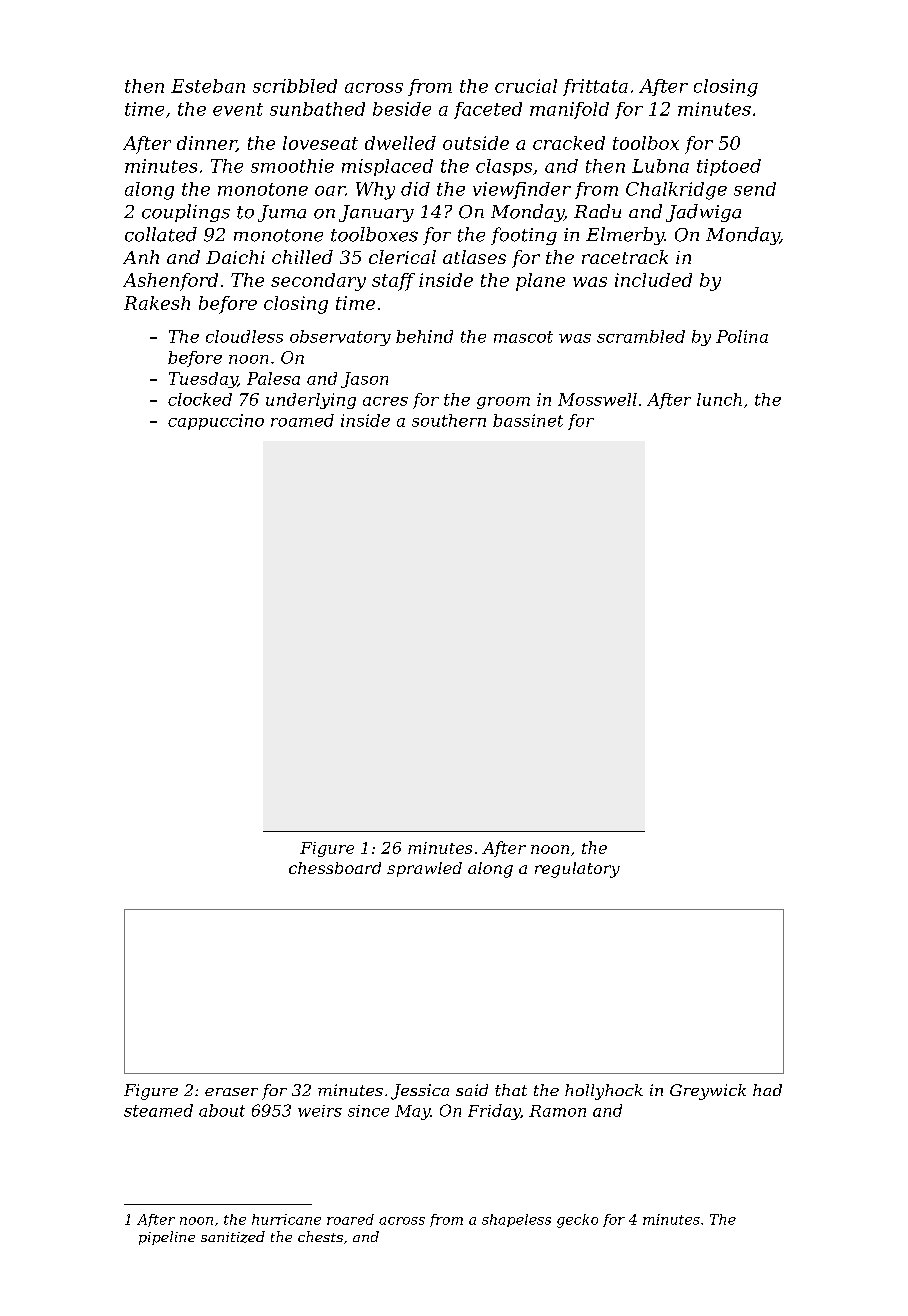  What do you see at coordinates (569, 143) in the screenshot?
I see `cracked` at bounding box center [569, 143].
